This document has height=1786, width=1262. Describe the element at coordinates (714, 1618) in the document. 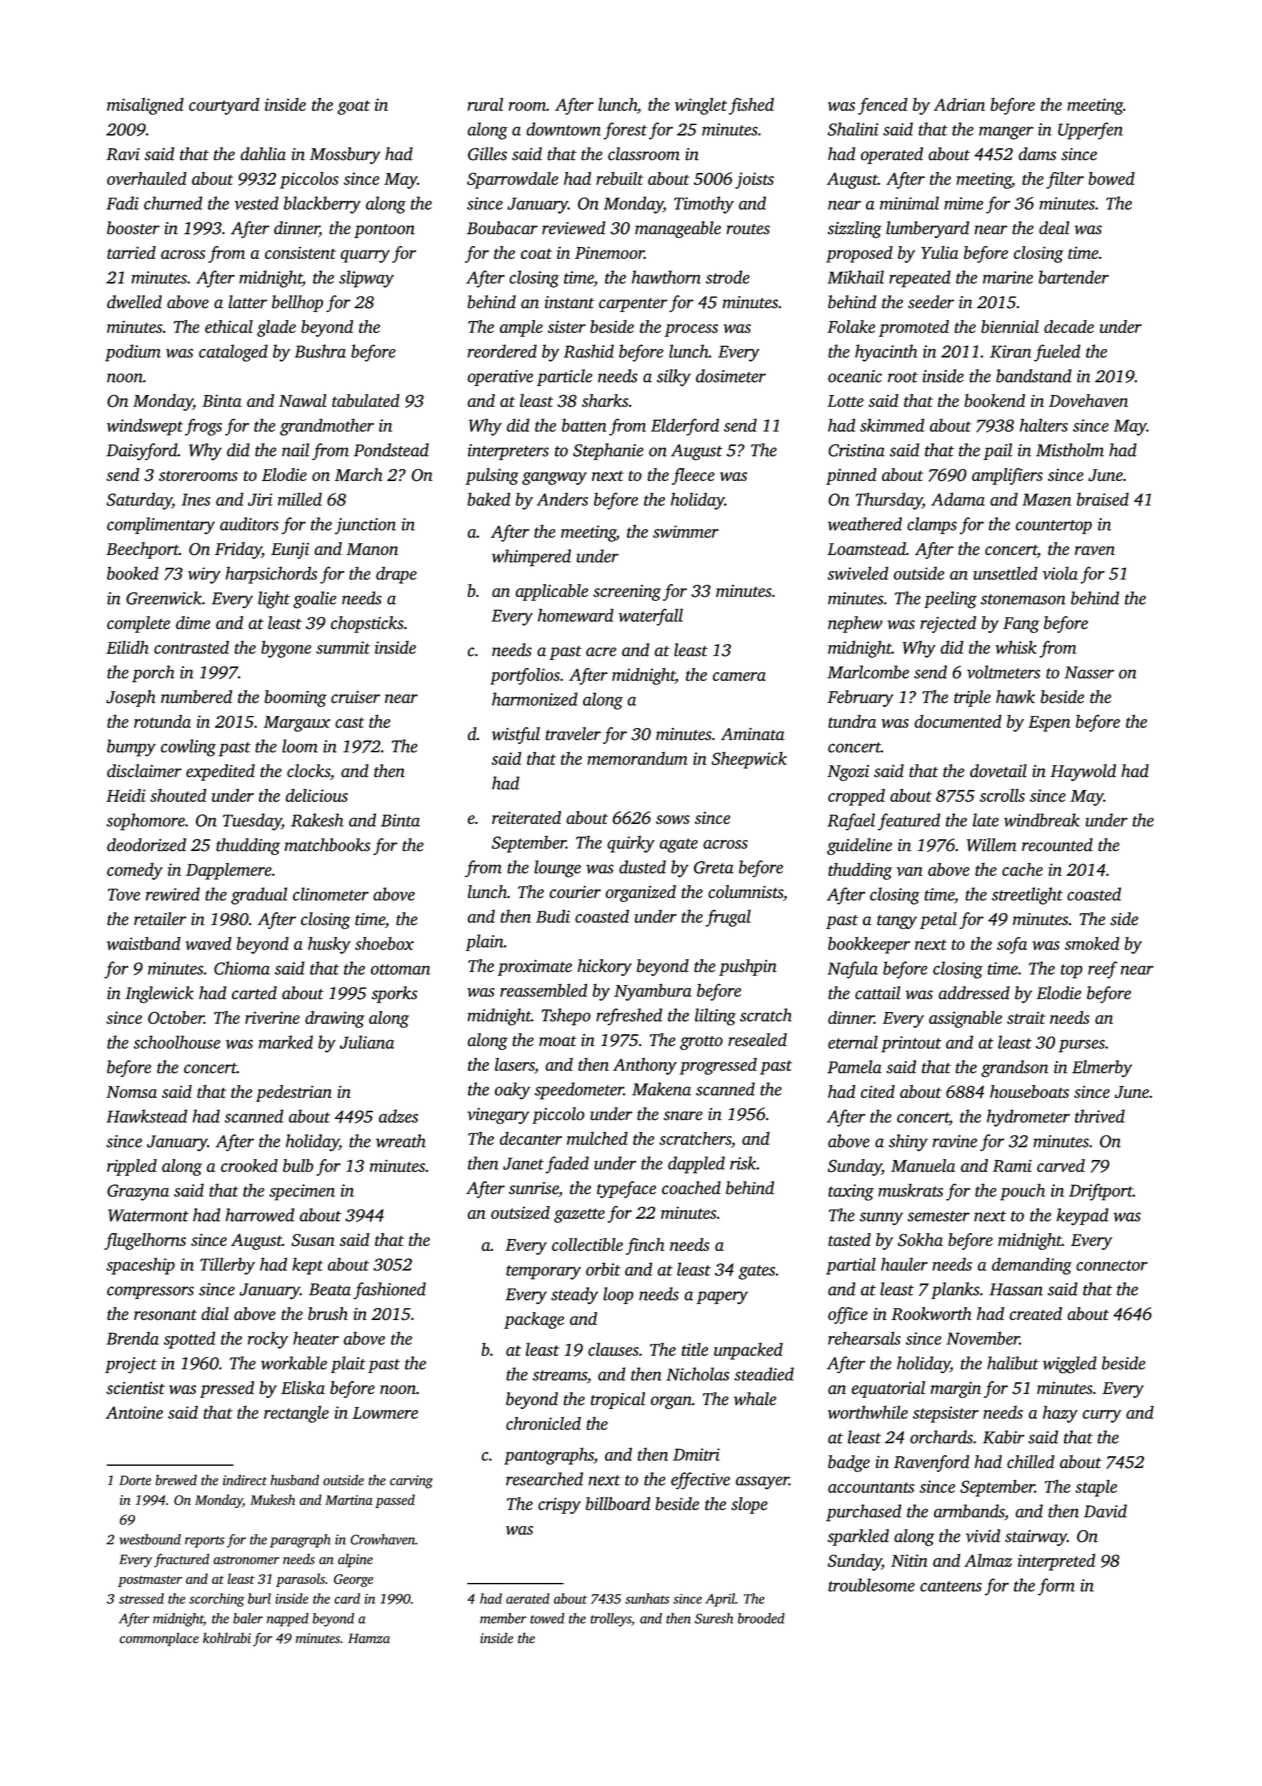

I see `Suresh` at that location.
